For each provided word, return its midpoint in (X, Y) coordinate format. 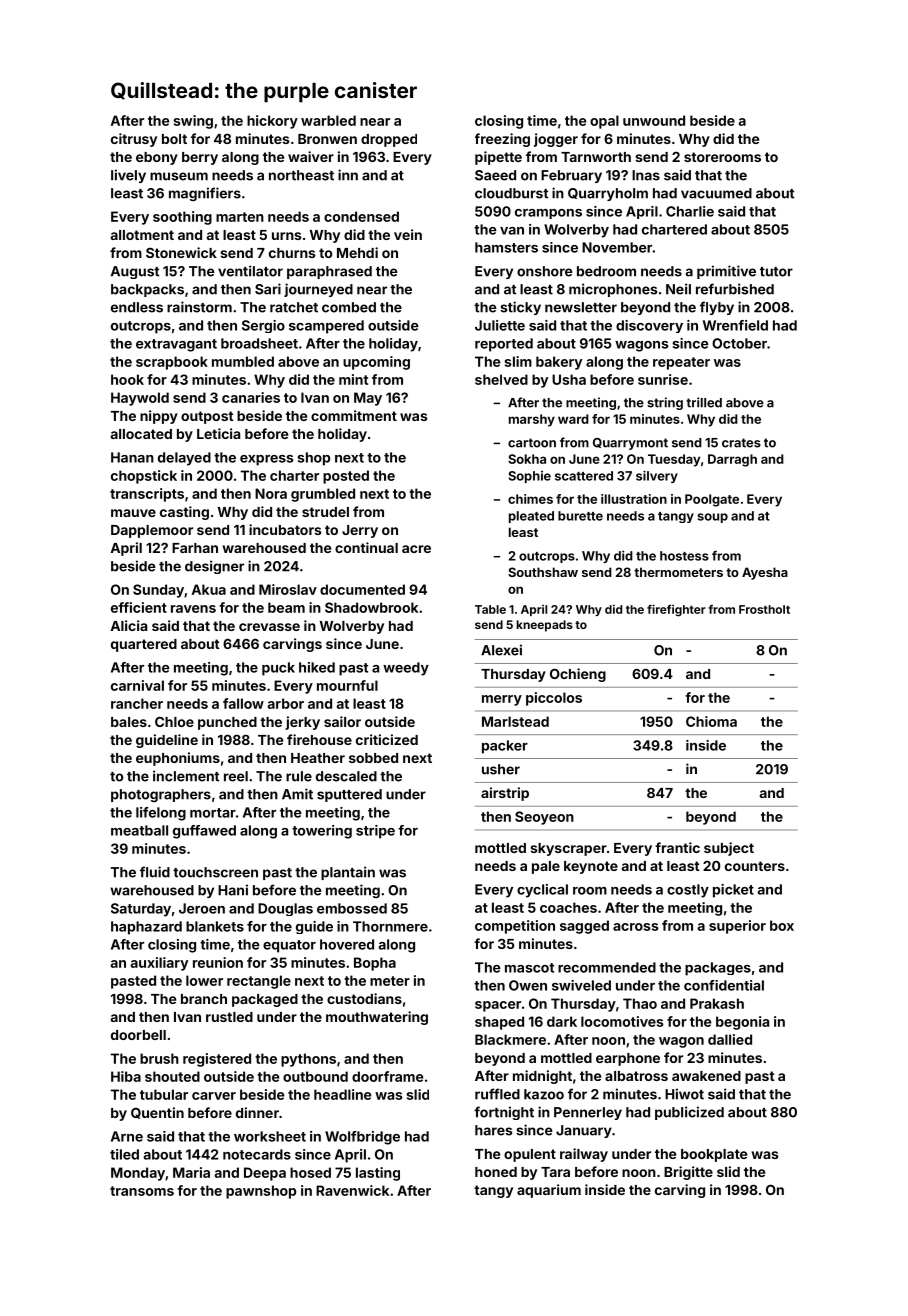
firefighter (676, 610)
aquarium (549, 1191)
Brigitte (688, 1173)
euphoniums (178, 759)
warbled (328, 120)
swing (193, 122)
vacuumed (716, 193)
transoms (142, 1191)
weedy (406, 669)
